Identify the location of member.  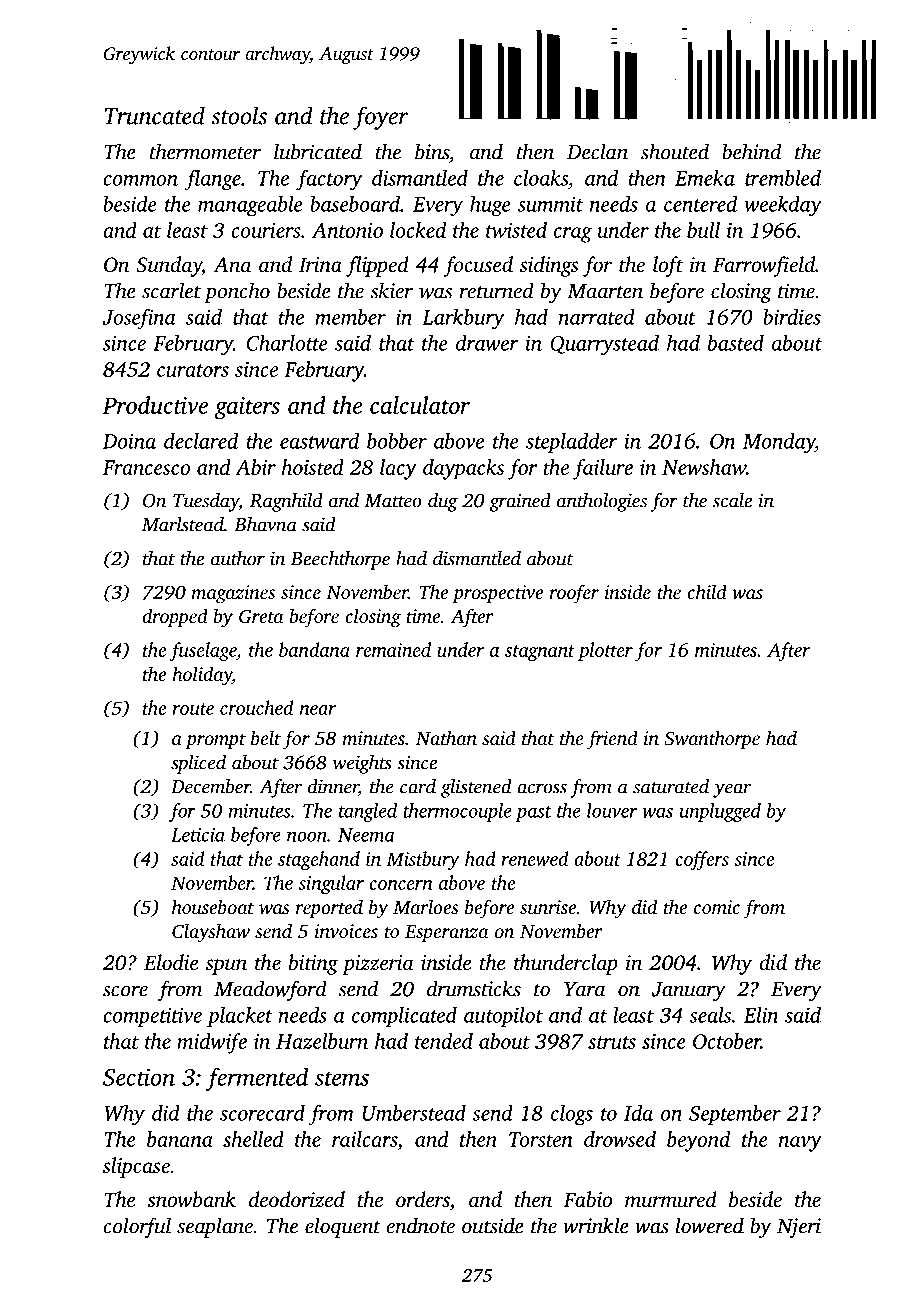
(350, 317).
